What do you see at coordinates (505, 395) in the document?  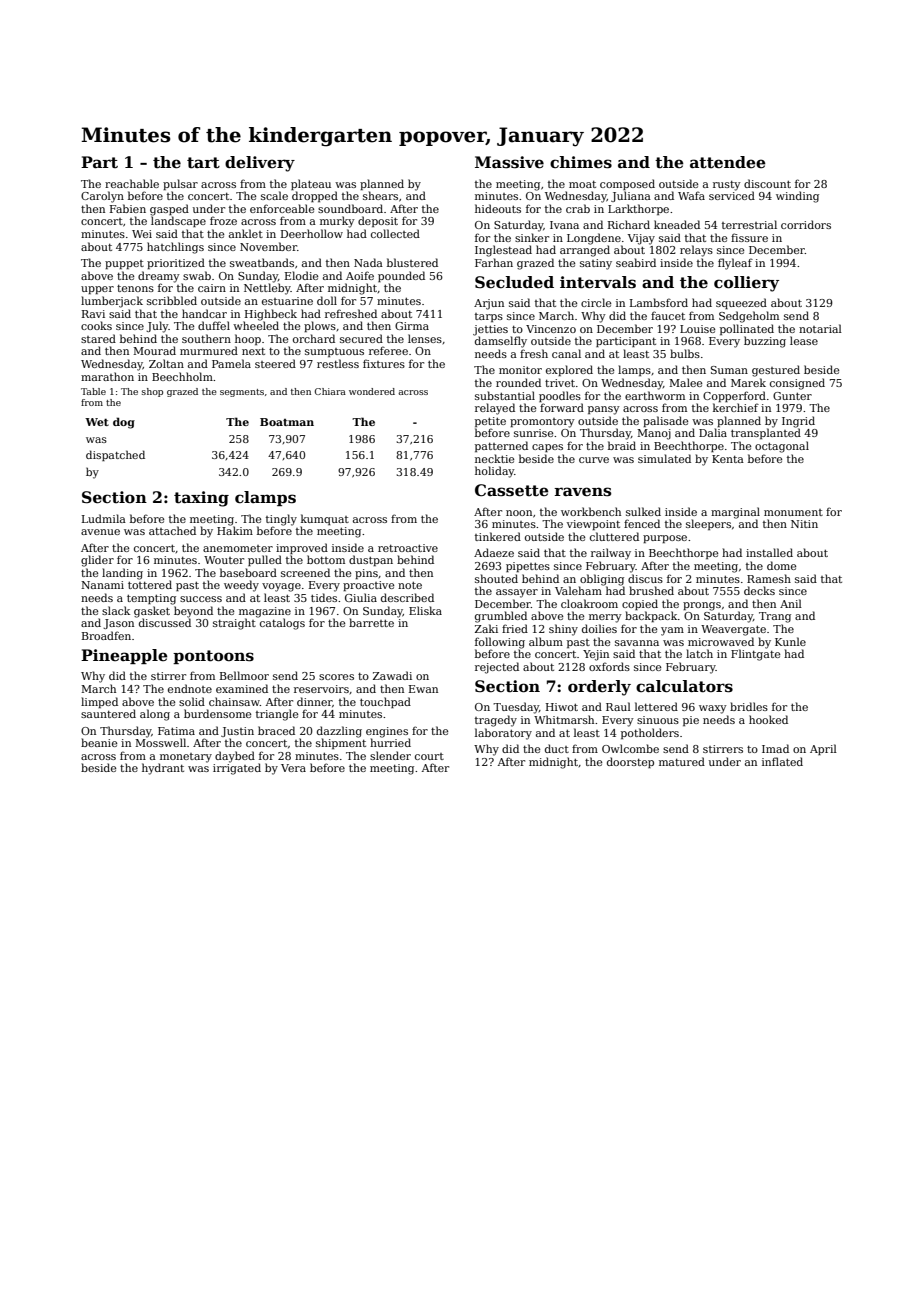 I see `substantial` at bounding box center [505, 395].
